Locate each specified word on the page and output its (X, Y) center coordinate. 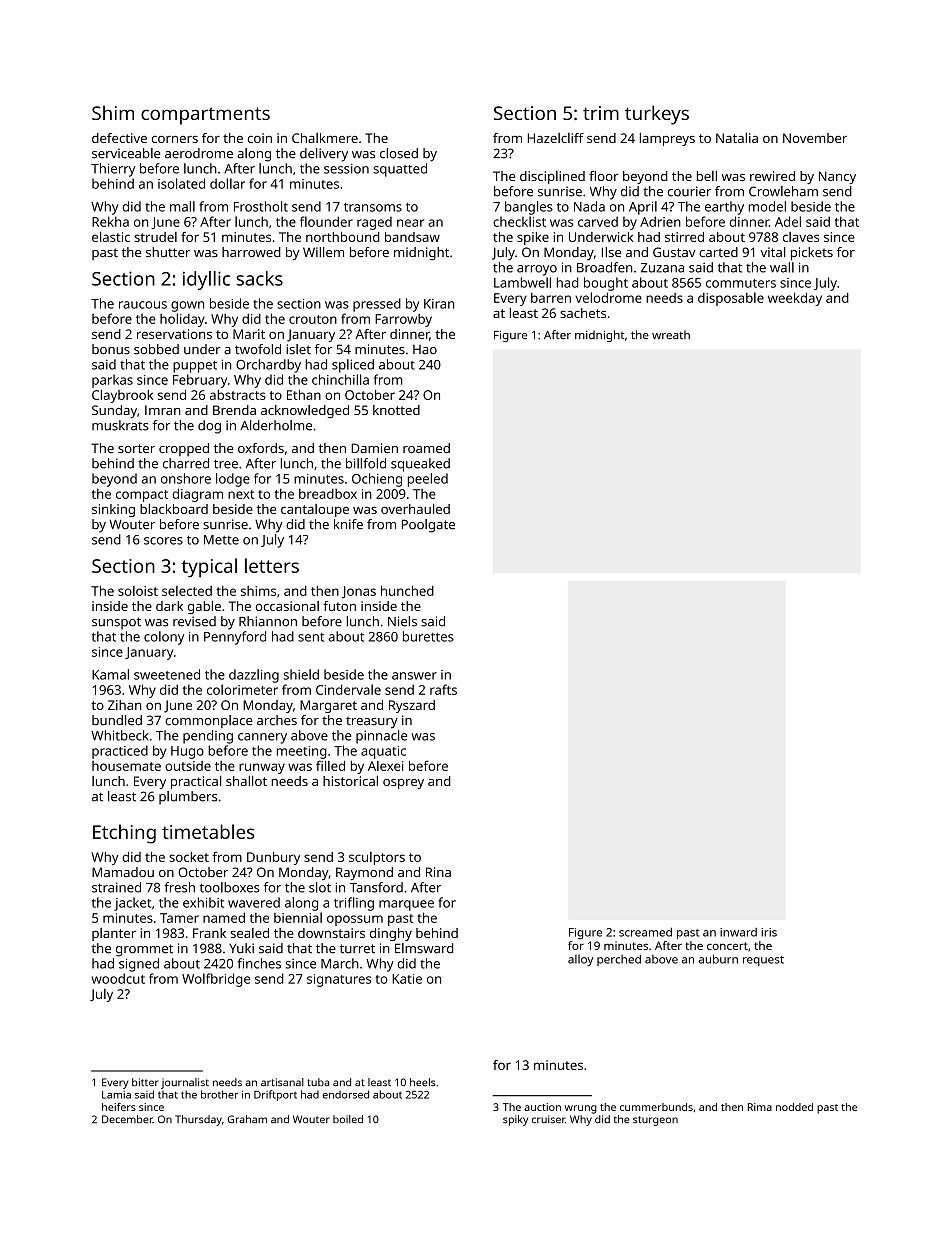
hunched (407, 590)
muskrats (120, 425)
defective (119, 138)
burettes (428, 636)
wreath (671, 334)
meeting (302, 752)
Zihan (124, 705)
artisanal (282, 1082)
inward (738, 932)
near (410, 223)
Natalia (737, 137)
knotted (396, 410)
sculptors (377, 858)
